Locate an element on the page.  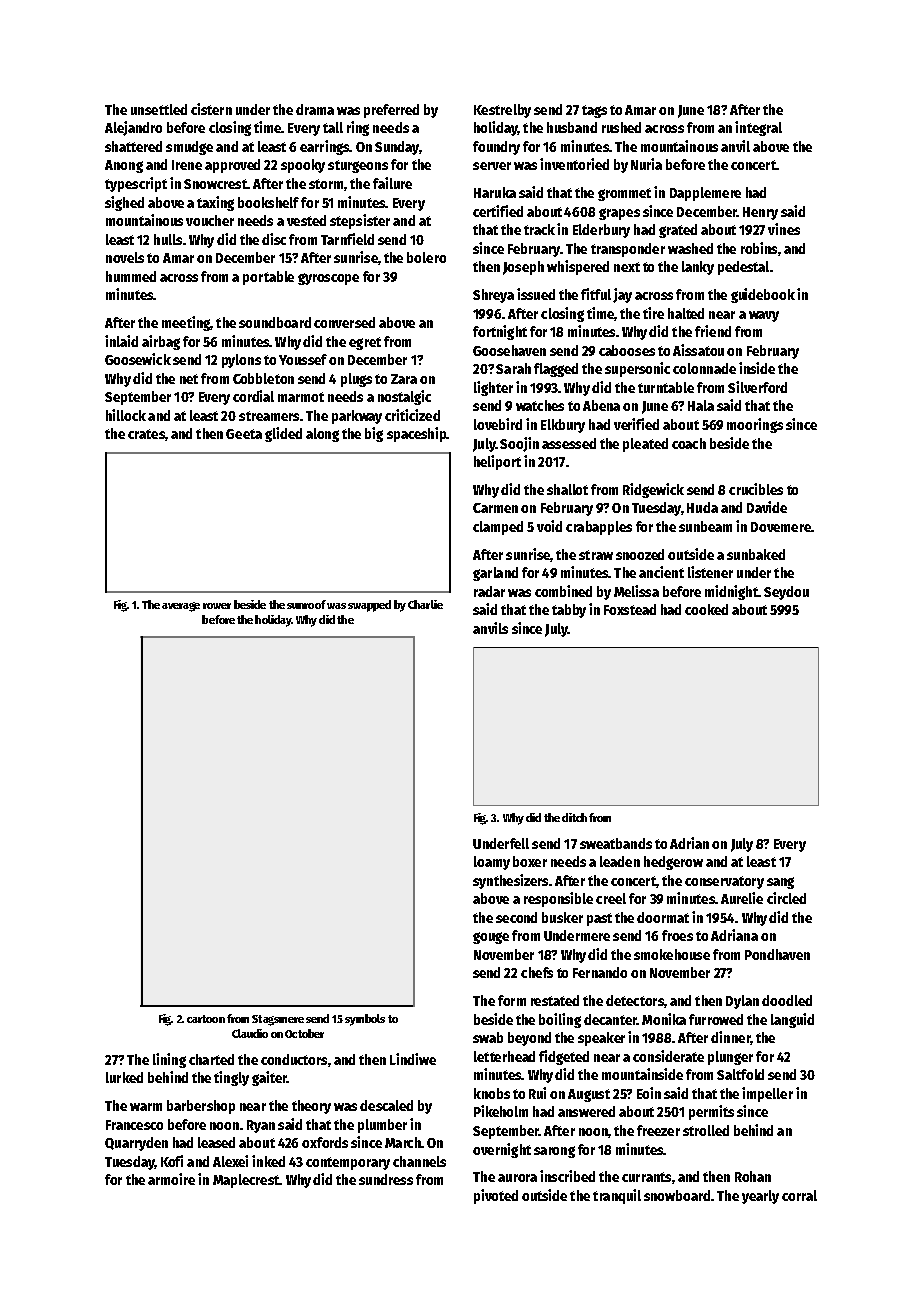
guidebook is located at coordinates (763, 295).
